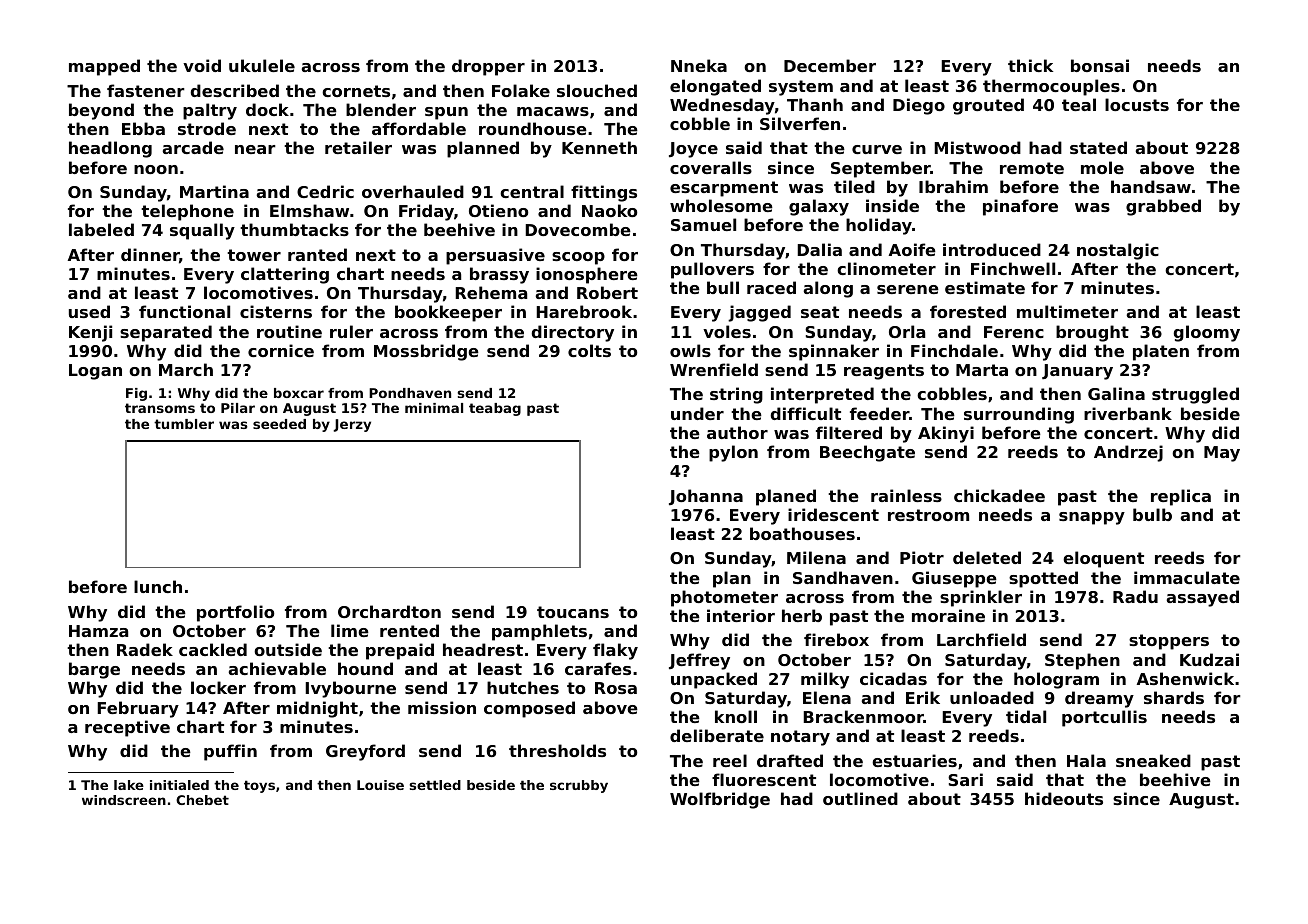  I want to click on filtered, so click(849, 432).
